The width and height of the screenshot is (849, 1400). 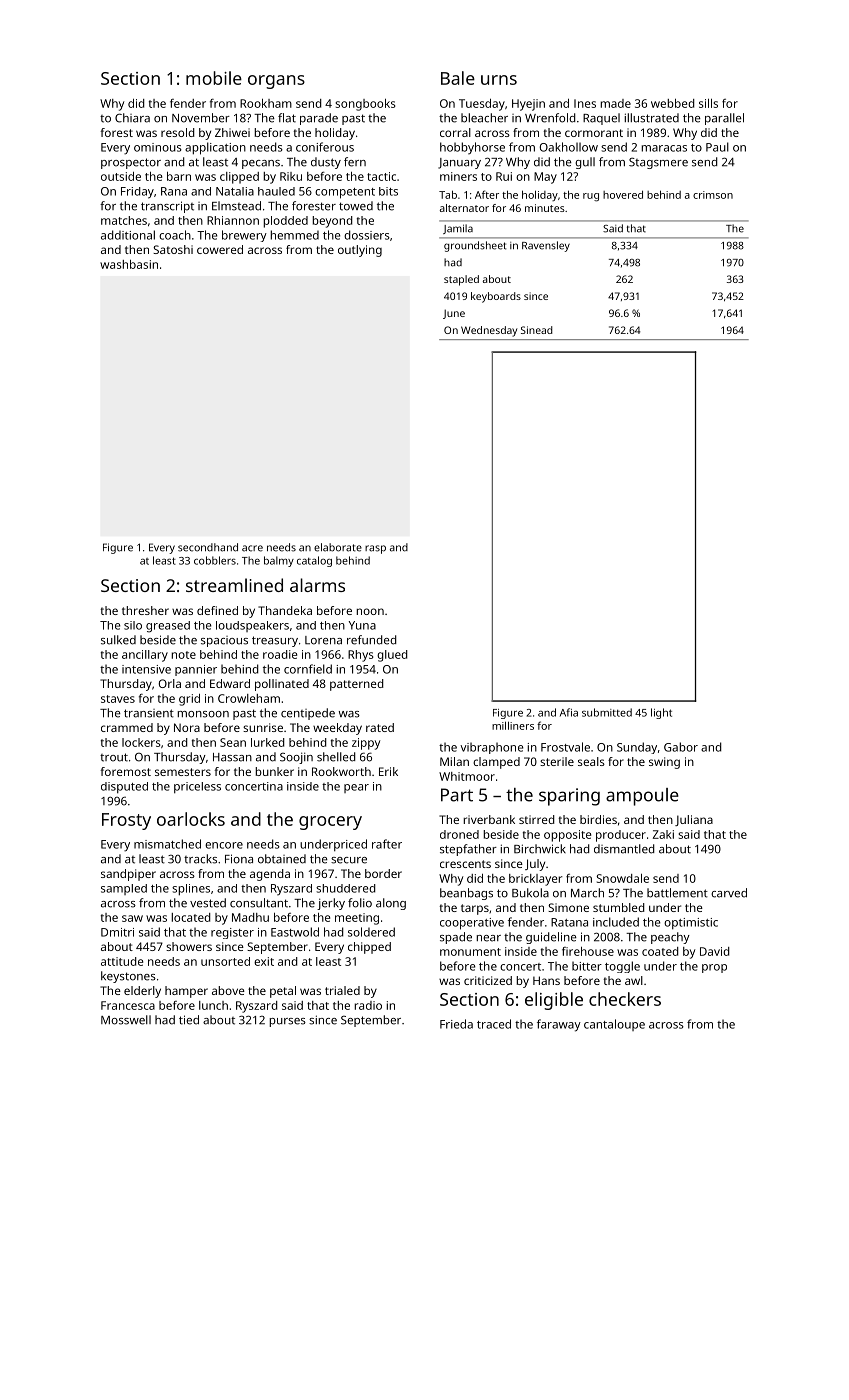 I want to click on washbasin, so click(x=129, y=264).
